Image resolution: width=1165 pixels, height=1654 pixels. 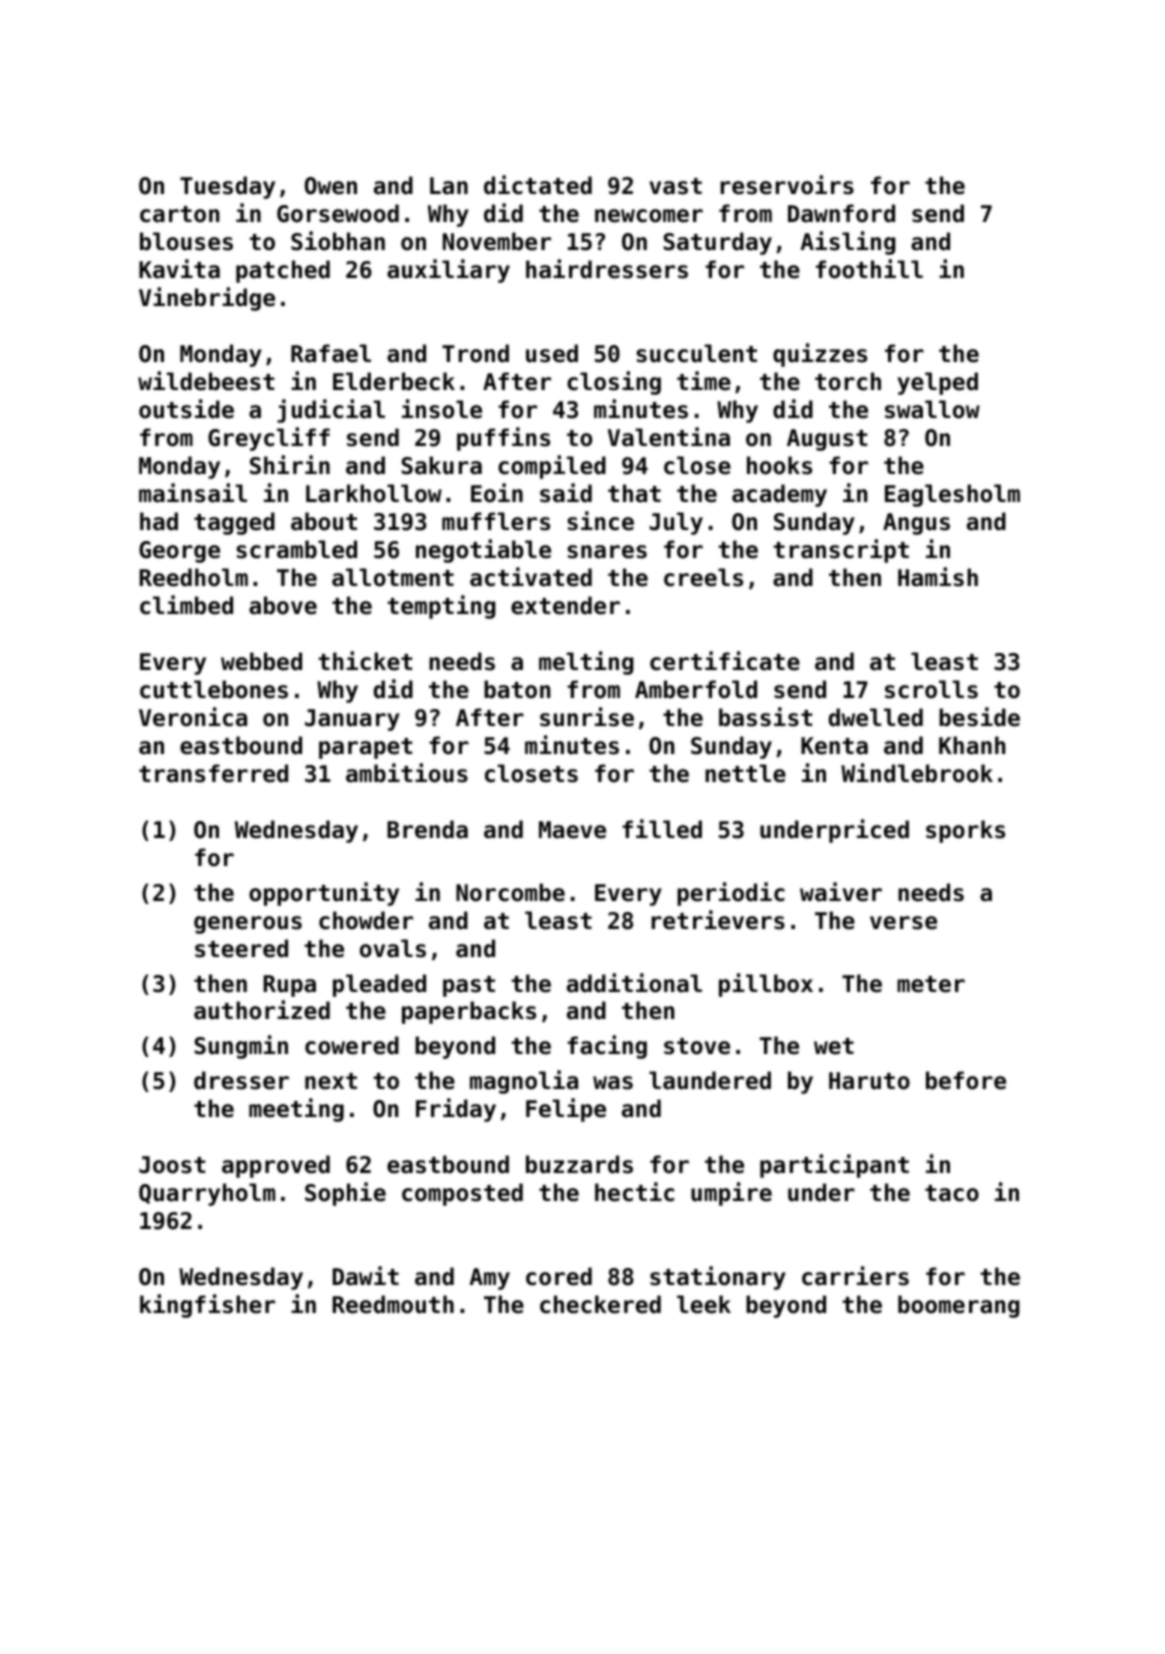 What do you see at coordinates (393, 1304) in the screenshot?
I see `Reedmouth` at bounding box center [393, 1304].
